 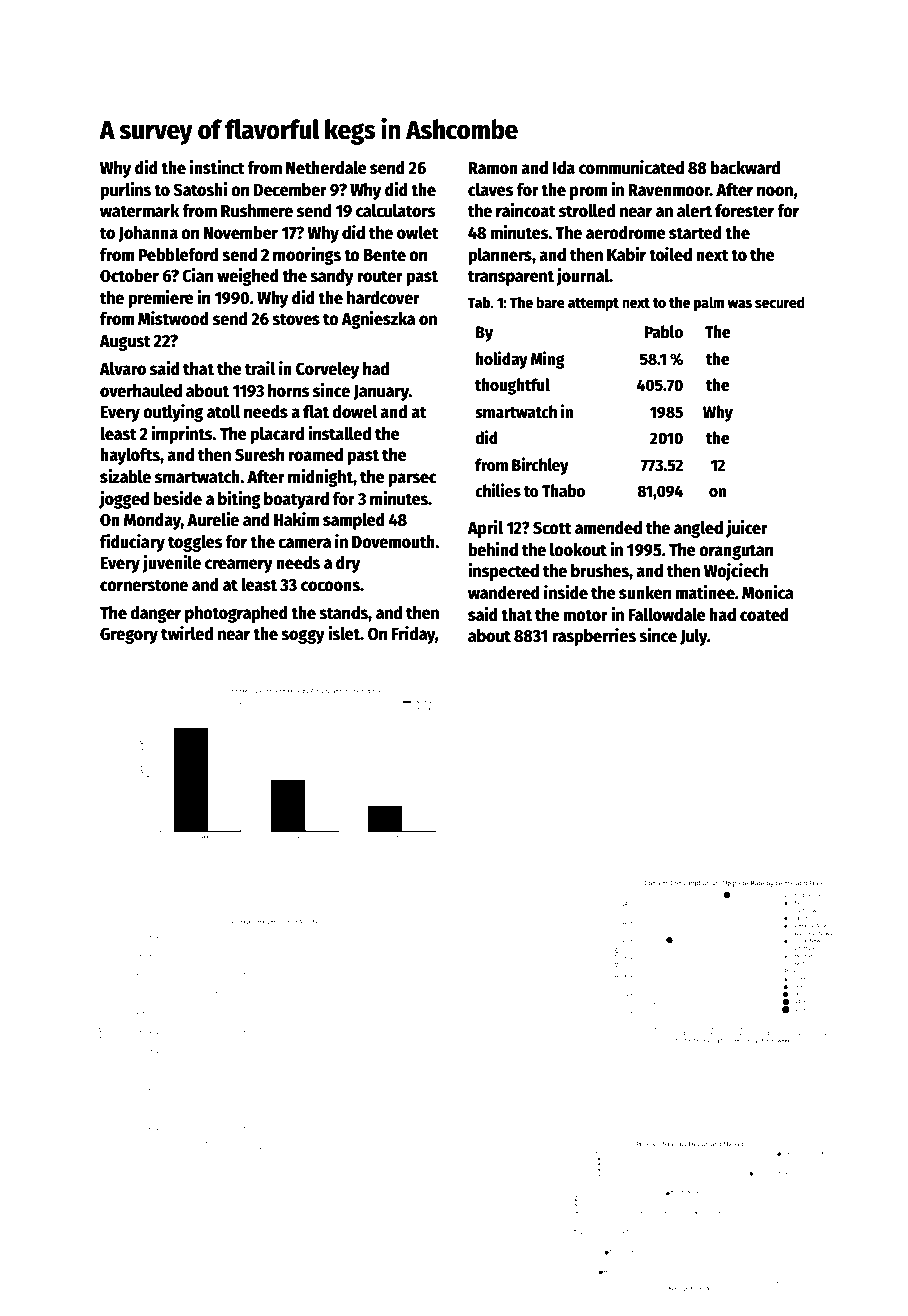 What do you see at coordinates (326, 168) in the screenshot?
I see `Netherdale` at bounding box center [326, 168].
